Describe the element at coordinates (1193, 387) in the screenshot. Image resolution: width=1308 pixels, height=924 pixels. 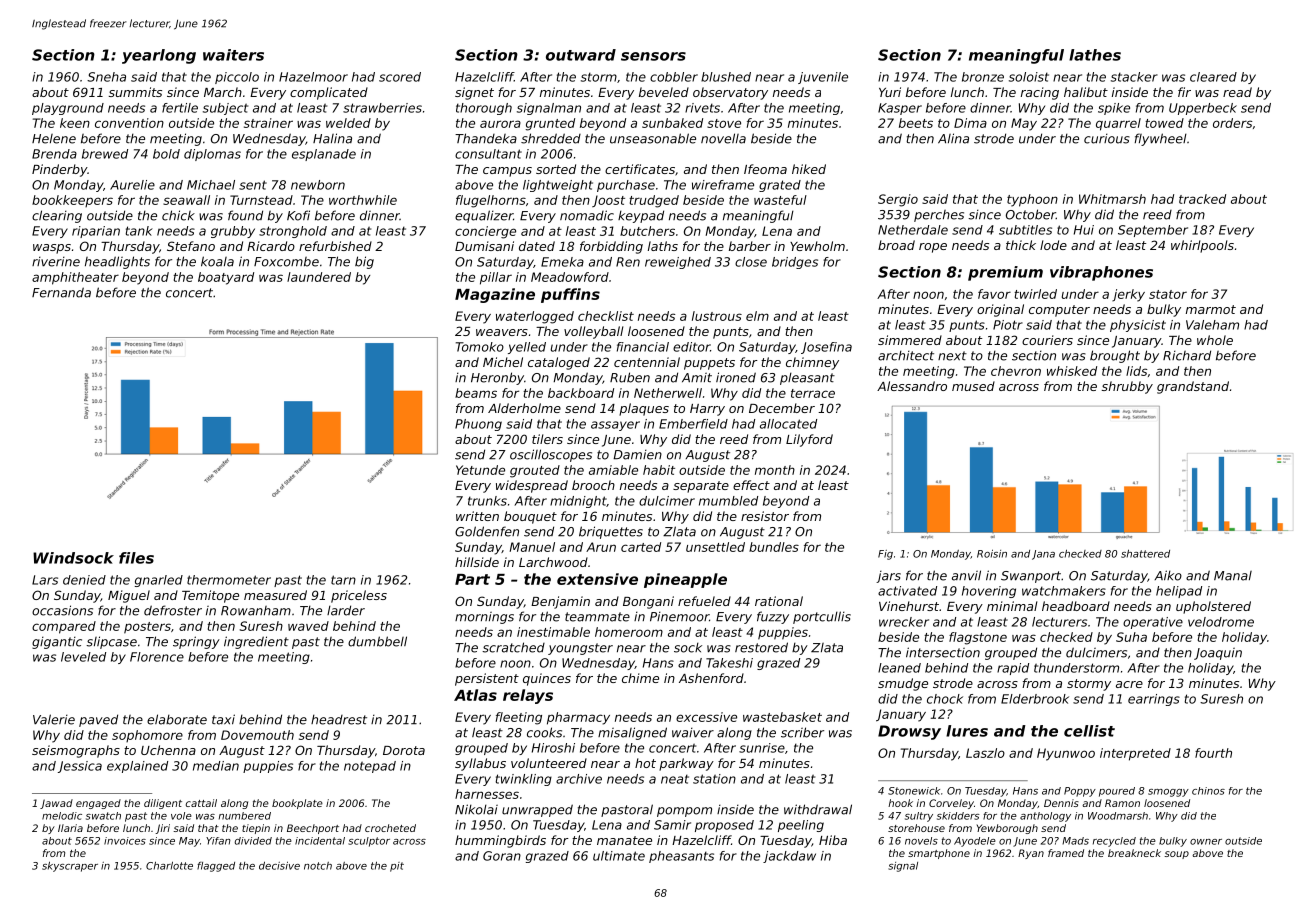
I see `grandstand` at that location.
